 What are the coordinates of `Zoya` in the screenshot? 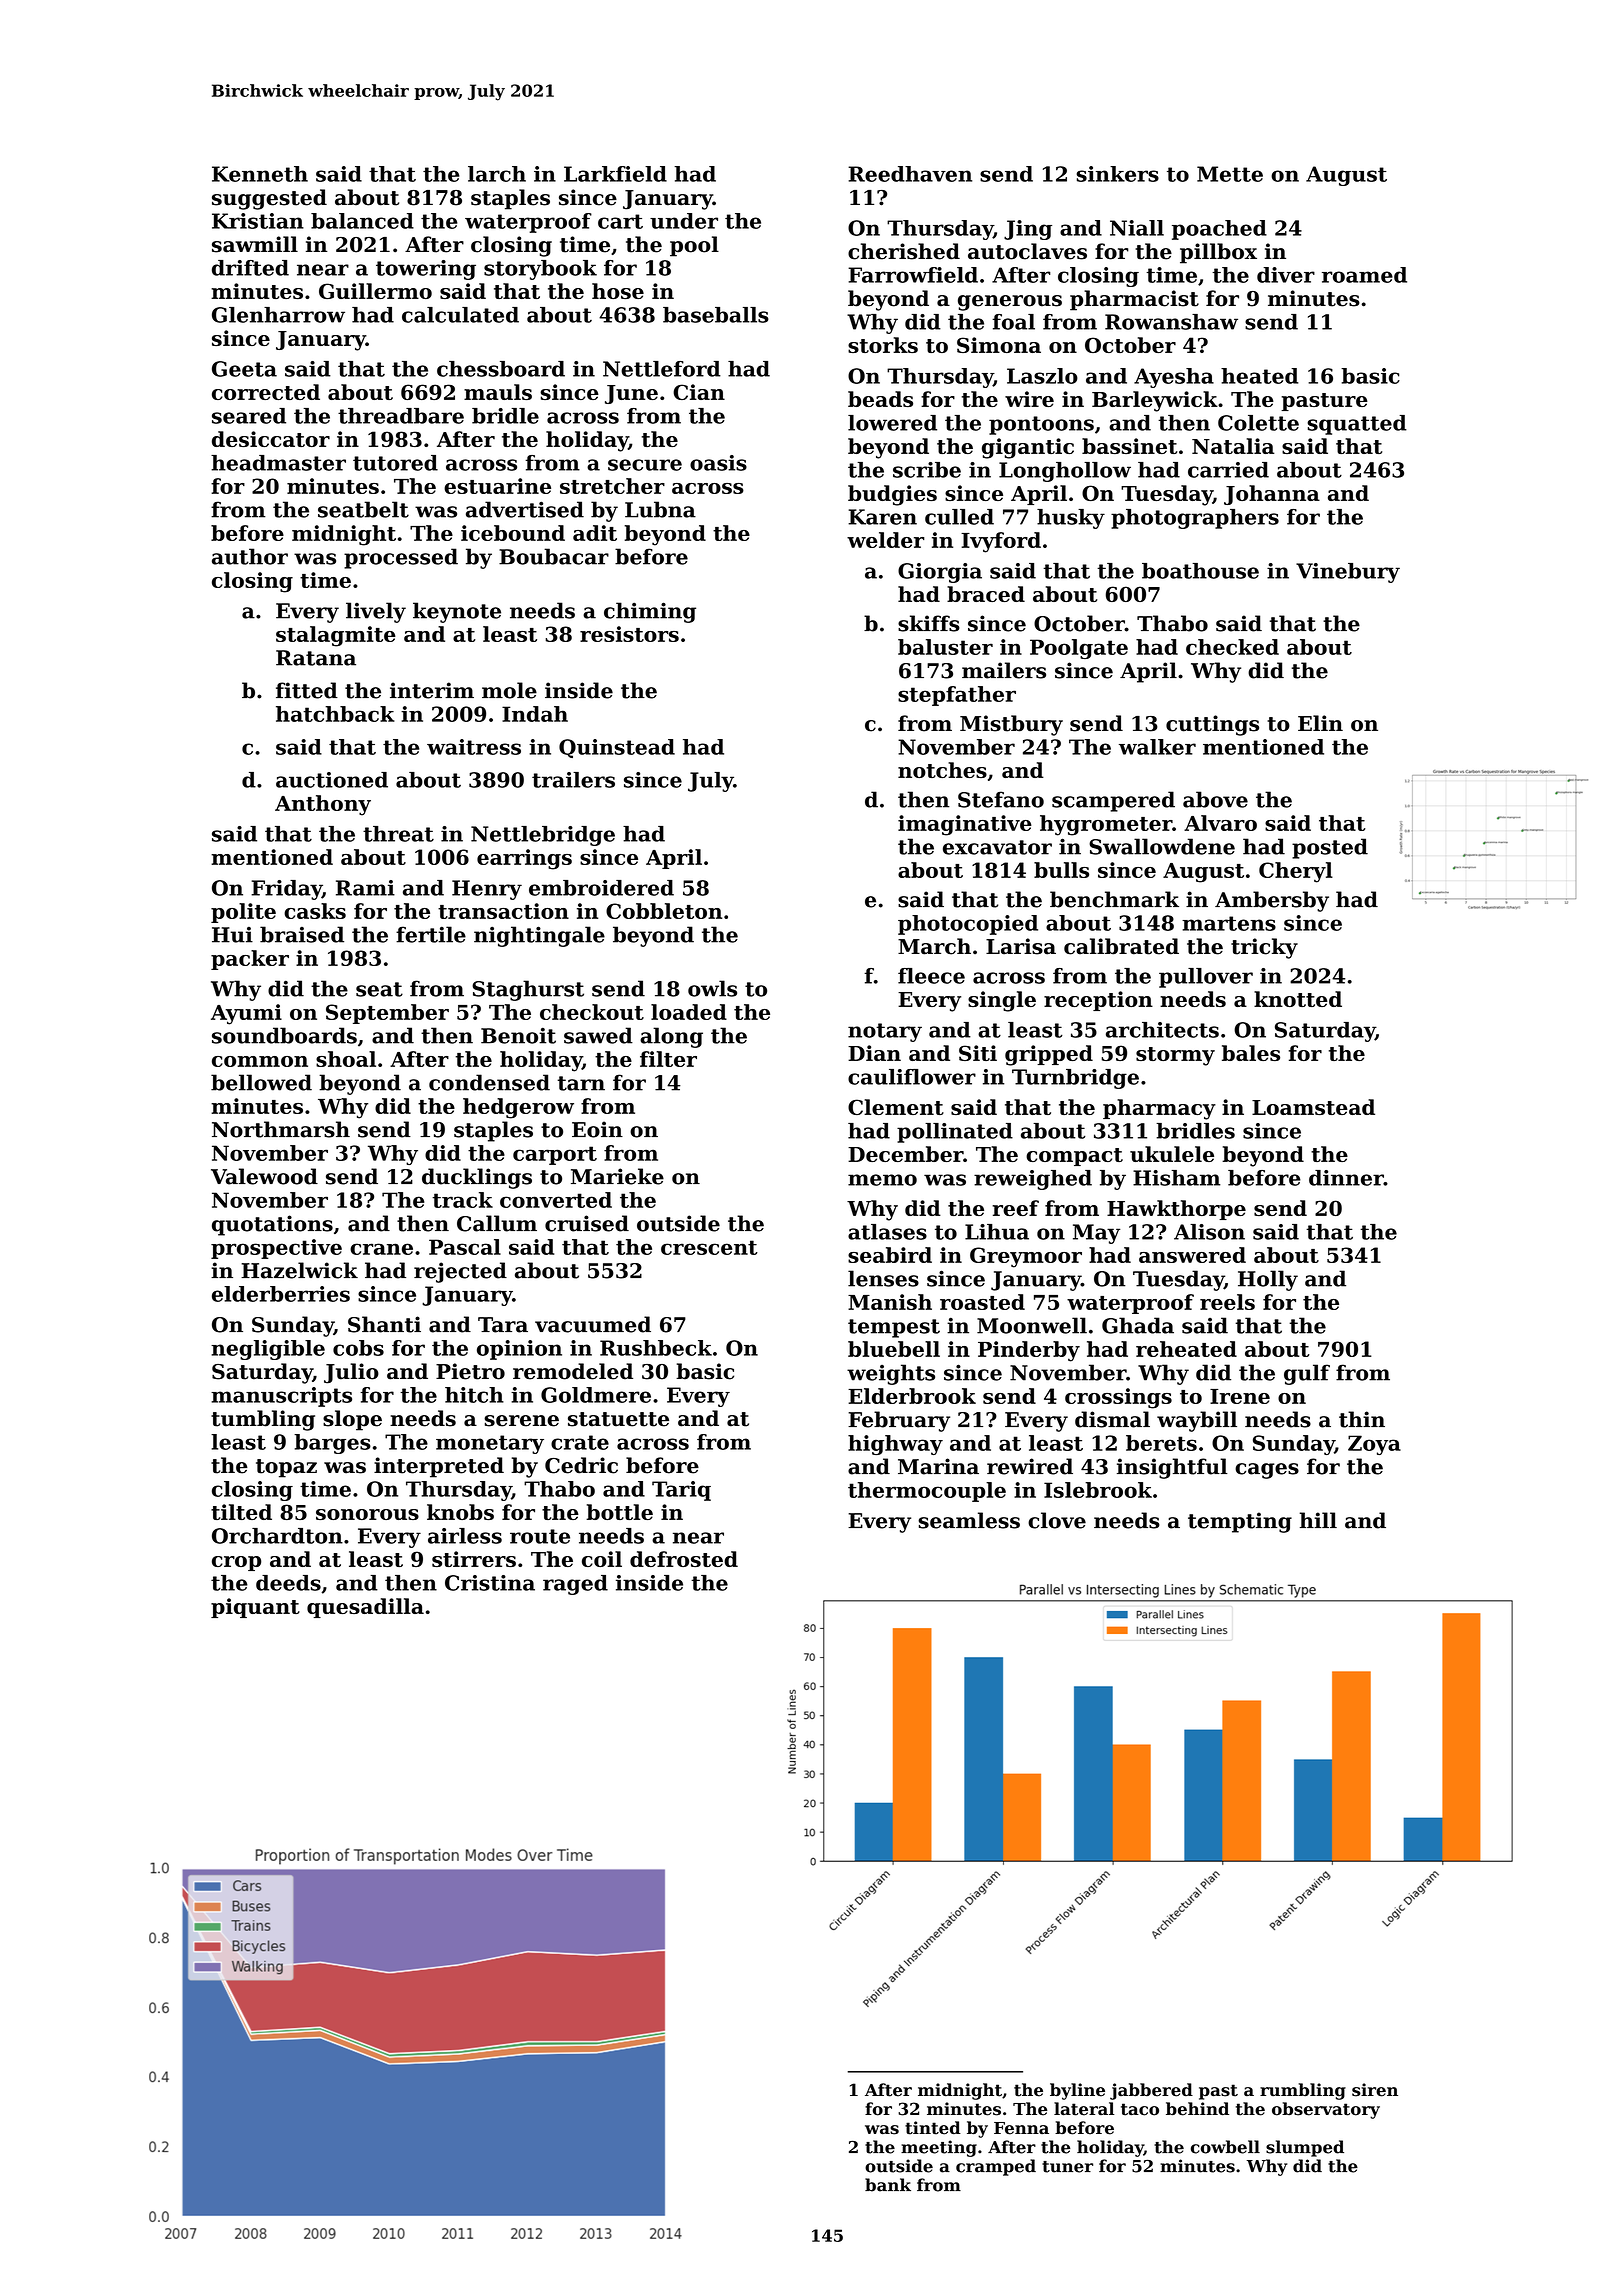 It's located at (1374, 1445).
